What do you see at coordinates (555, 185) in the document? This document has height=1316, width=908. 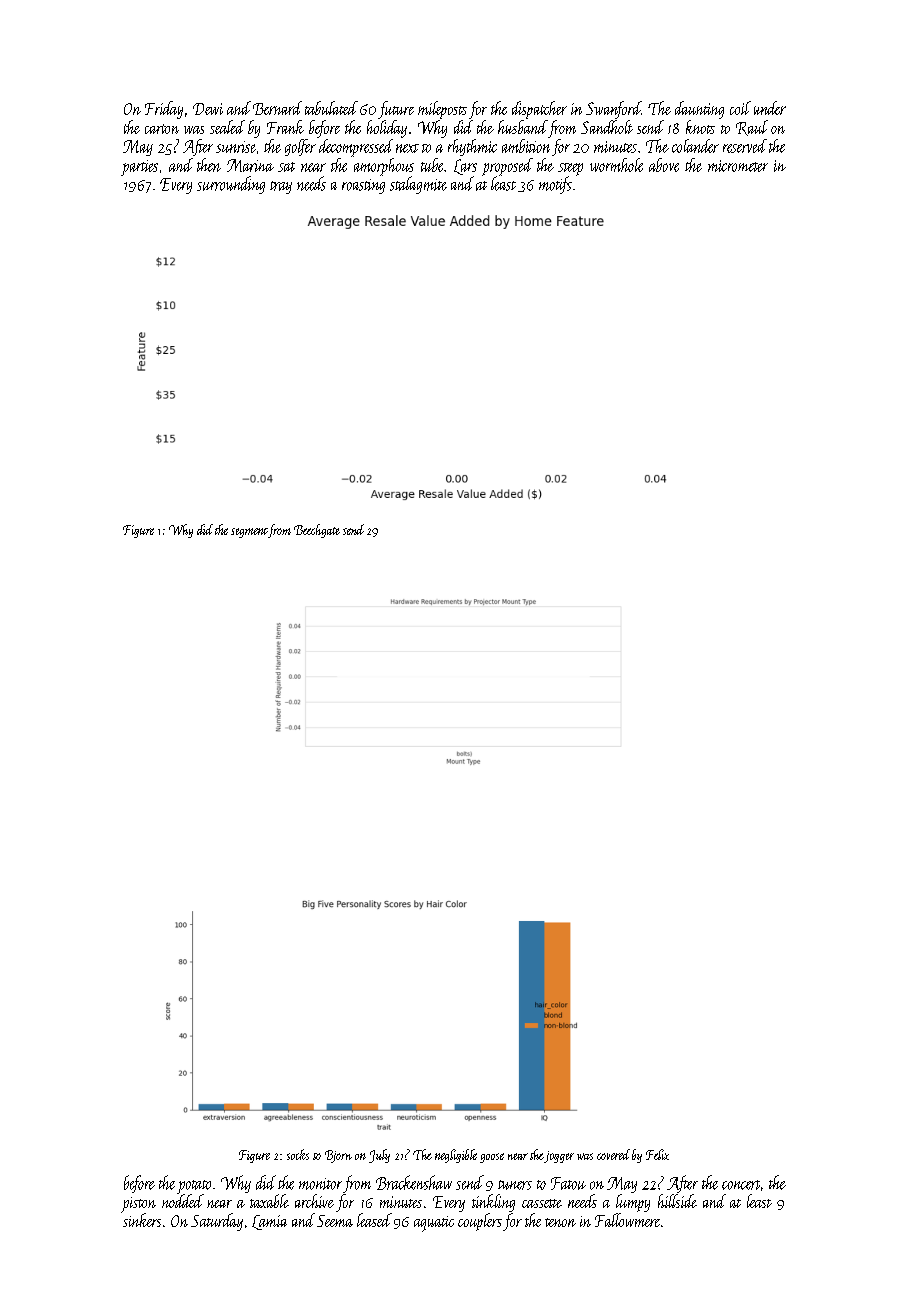 I see `motifs` at bounding box center [555, 185].
